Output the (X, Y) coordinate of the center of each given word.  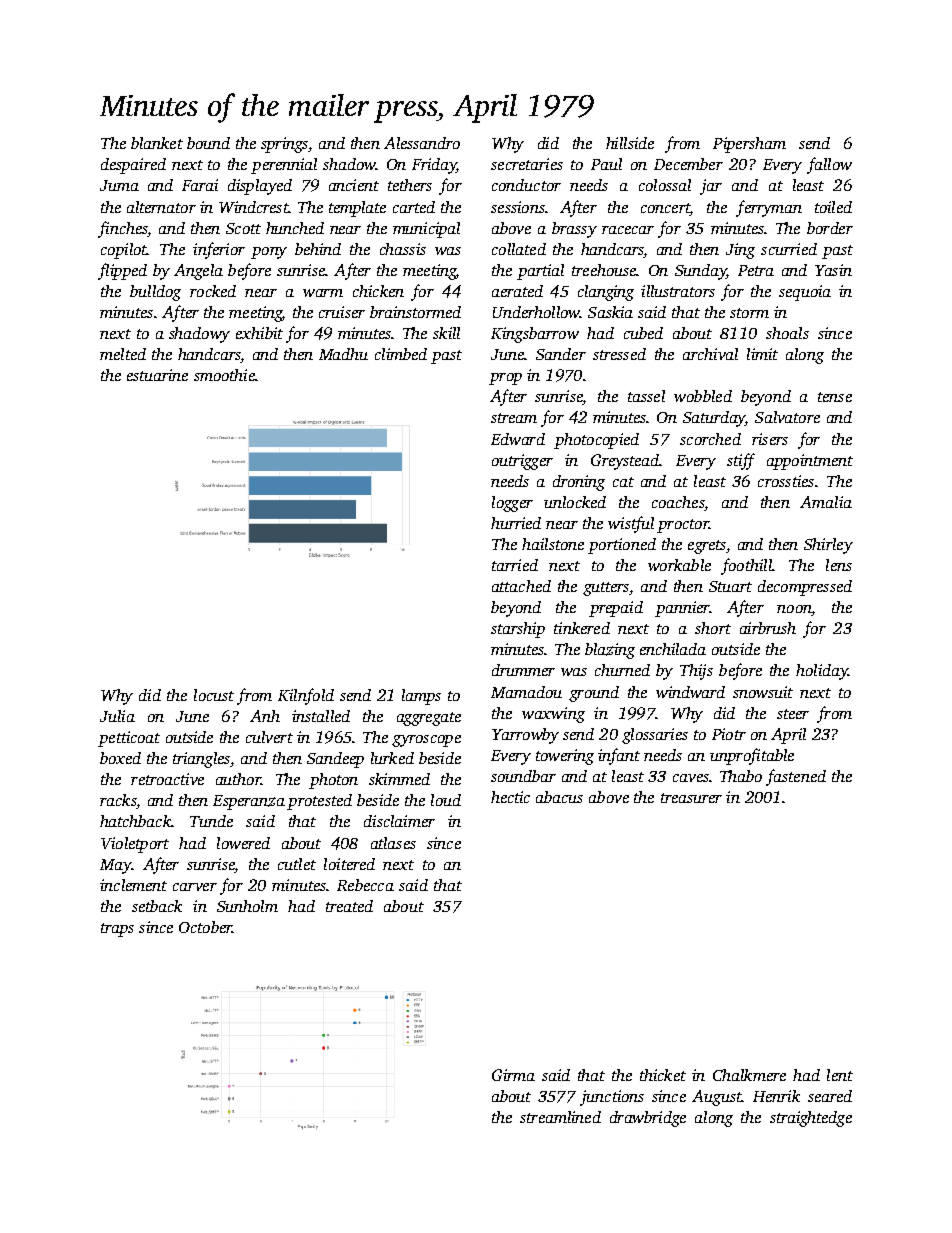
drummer (523, 670)
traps (117, 930)
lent (840, 1075)
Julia (117, 716)
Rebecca (365, 885)
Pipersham (749, 145)
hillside (630, 143)
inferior (219, 250)
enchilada (673, 649)
